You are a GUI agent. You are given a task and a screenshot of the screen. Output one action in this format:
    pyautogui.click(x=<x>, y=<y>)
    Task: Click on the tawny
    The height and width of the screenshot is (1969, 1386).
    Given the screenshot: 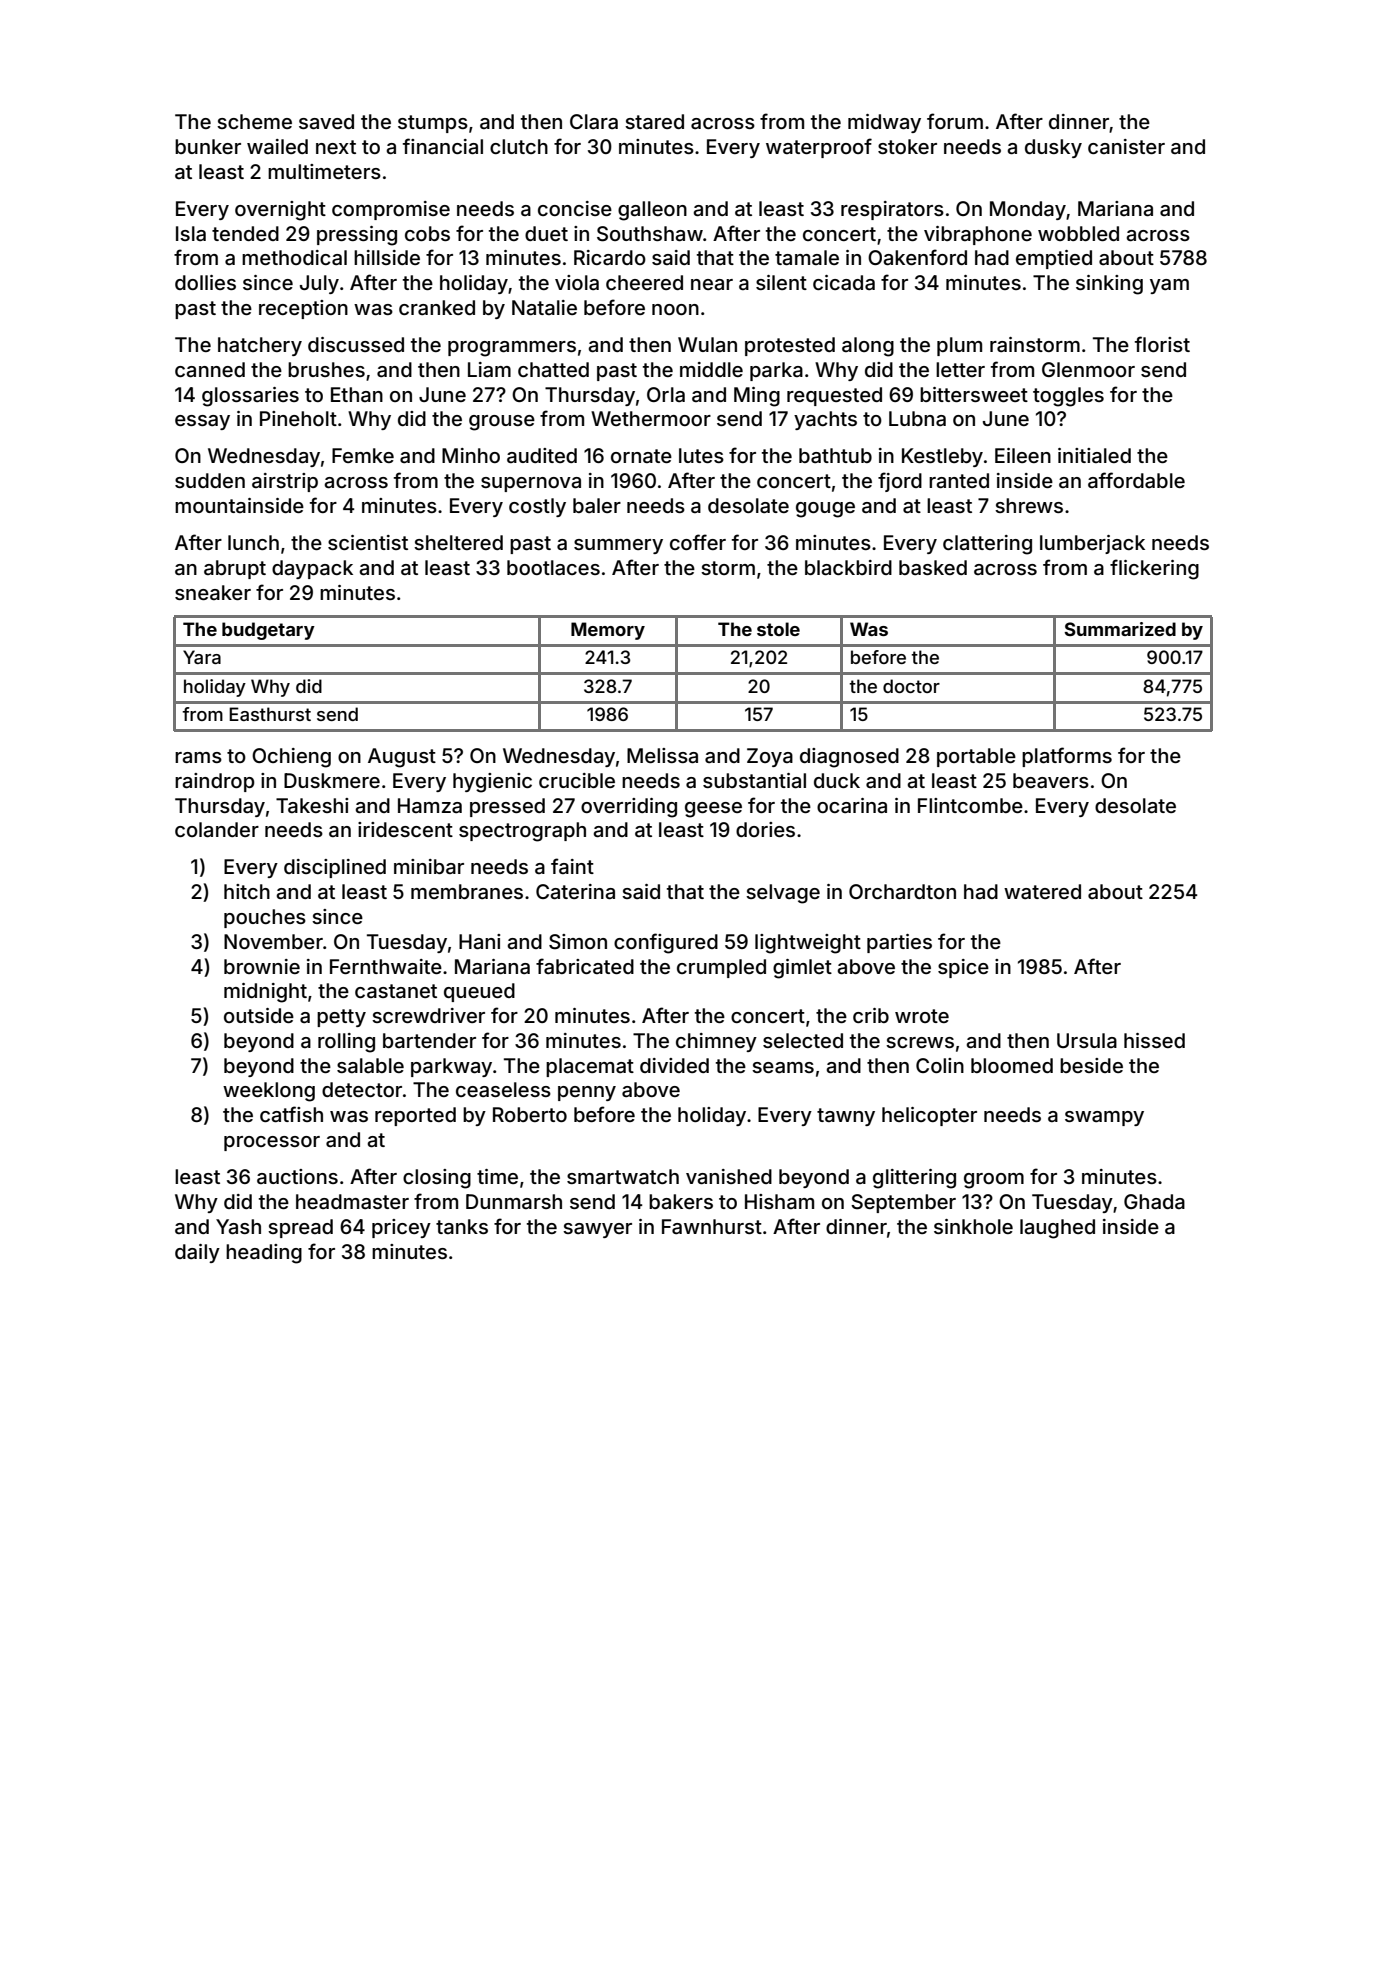 What is the action you would take?
    pyautogui.click(x=846, y=1117)
